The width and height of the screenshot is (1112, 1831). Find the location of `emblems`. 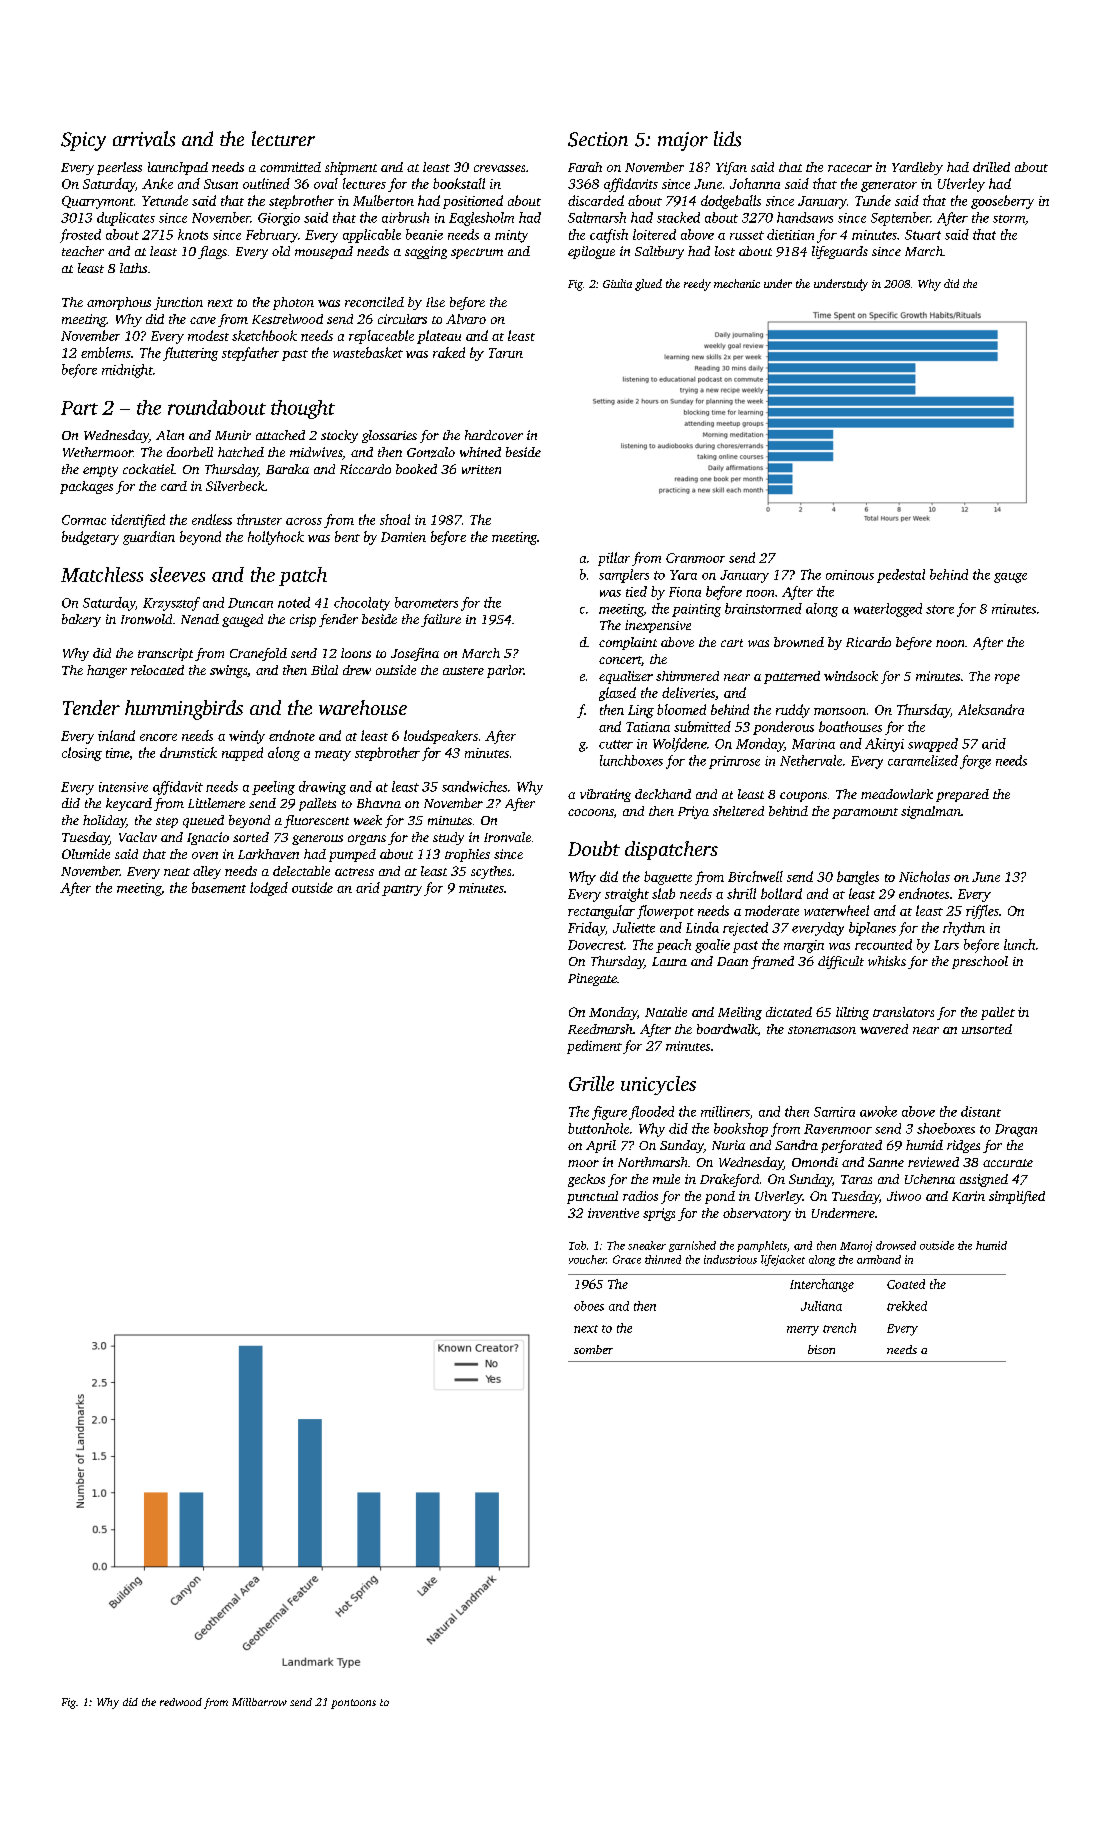

emblems is located at coordinates (106, 352).
